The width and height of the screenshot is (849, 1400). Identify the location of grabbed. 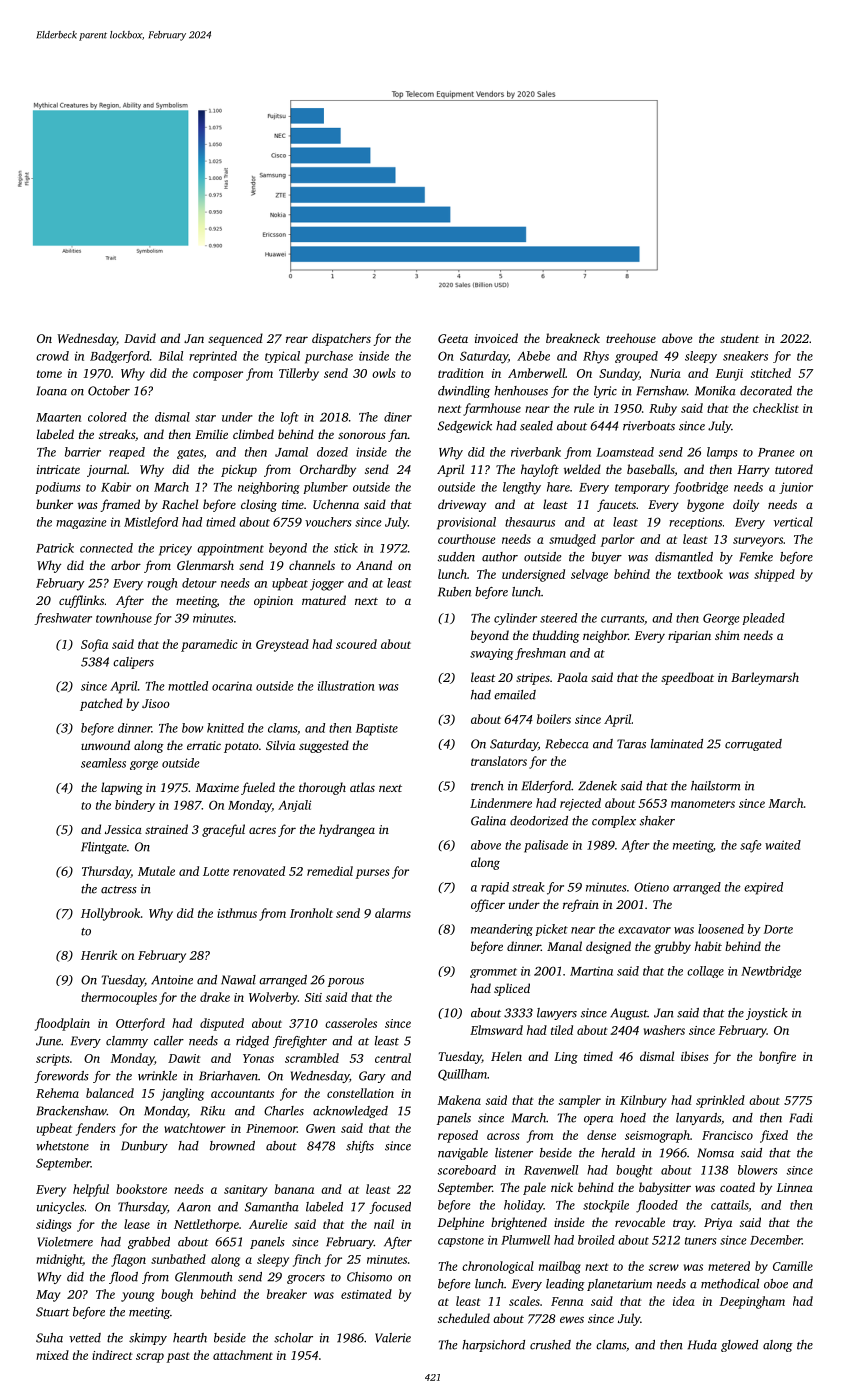
(149, 1243).
